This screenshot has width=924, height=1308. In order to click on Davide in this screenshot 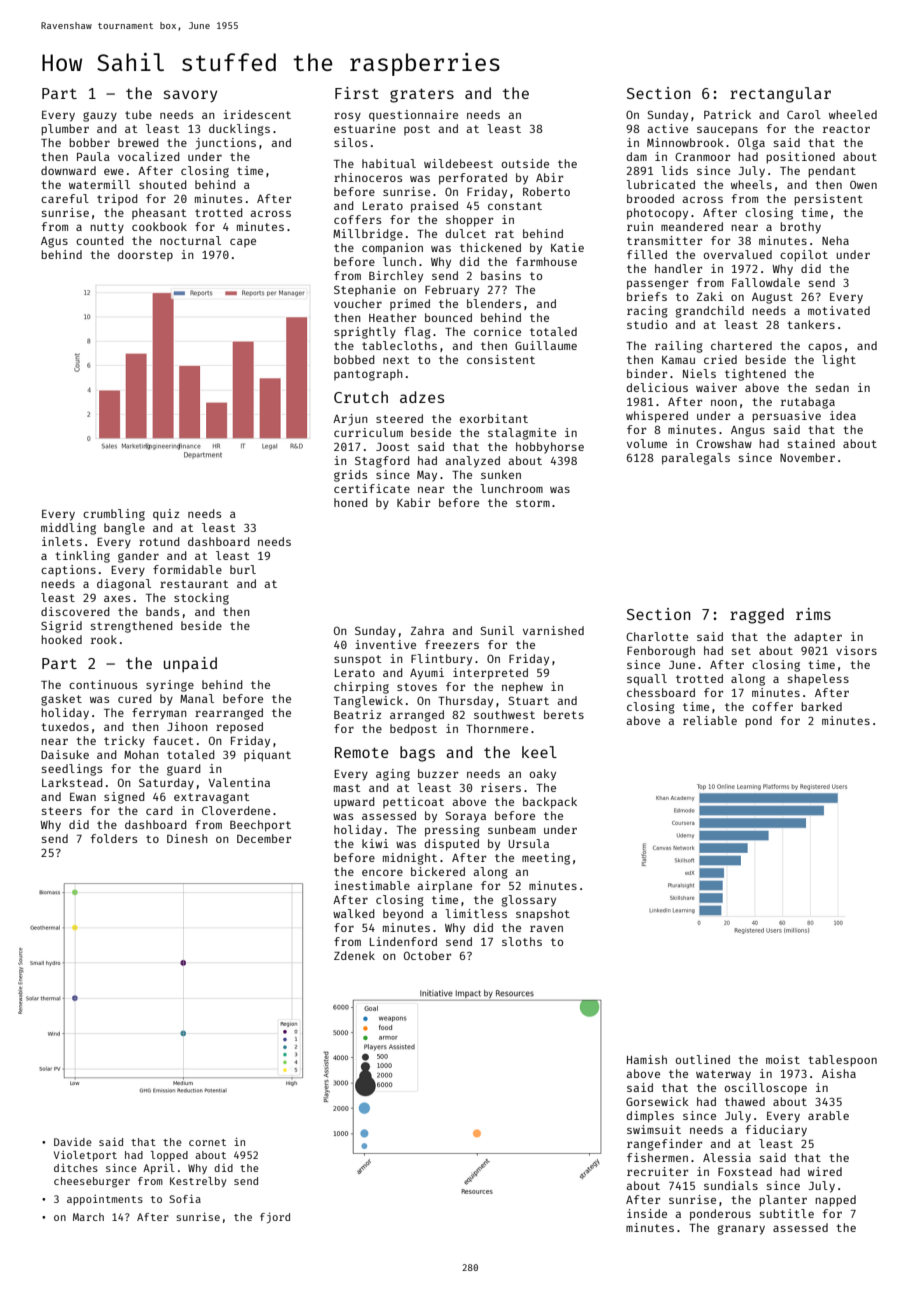, I will do `click(73, 1142)`.
